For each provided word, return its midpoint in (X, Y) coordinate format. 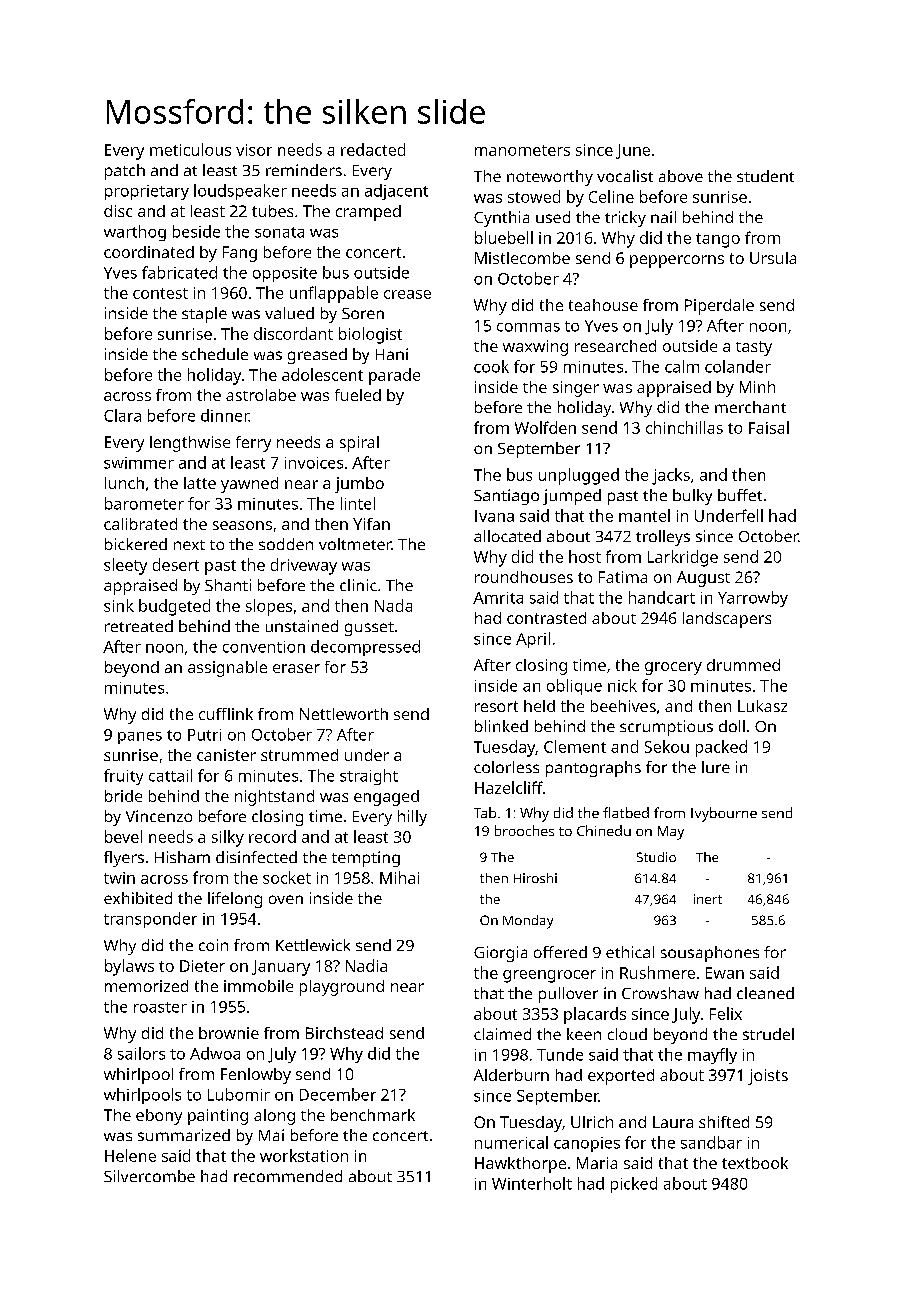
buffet (740, 495)
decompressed (365, 648)
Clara (122, 415)
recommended (288, 1176)
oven (286, 899)
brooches (524, 830)
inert (708, 899)
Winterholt (532, 1183)
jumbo (359, 485)
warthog (135, 233)
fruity (123, 777)
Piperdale (719, 307)
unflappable (334, 294)
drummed (743, 665)
